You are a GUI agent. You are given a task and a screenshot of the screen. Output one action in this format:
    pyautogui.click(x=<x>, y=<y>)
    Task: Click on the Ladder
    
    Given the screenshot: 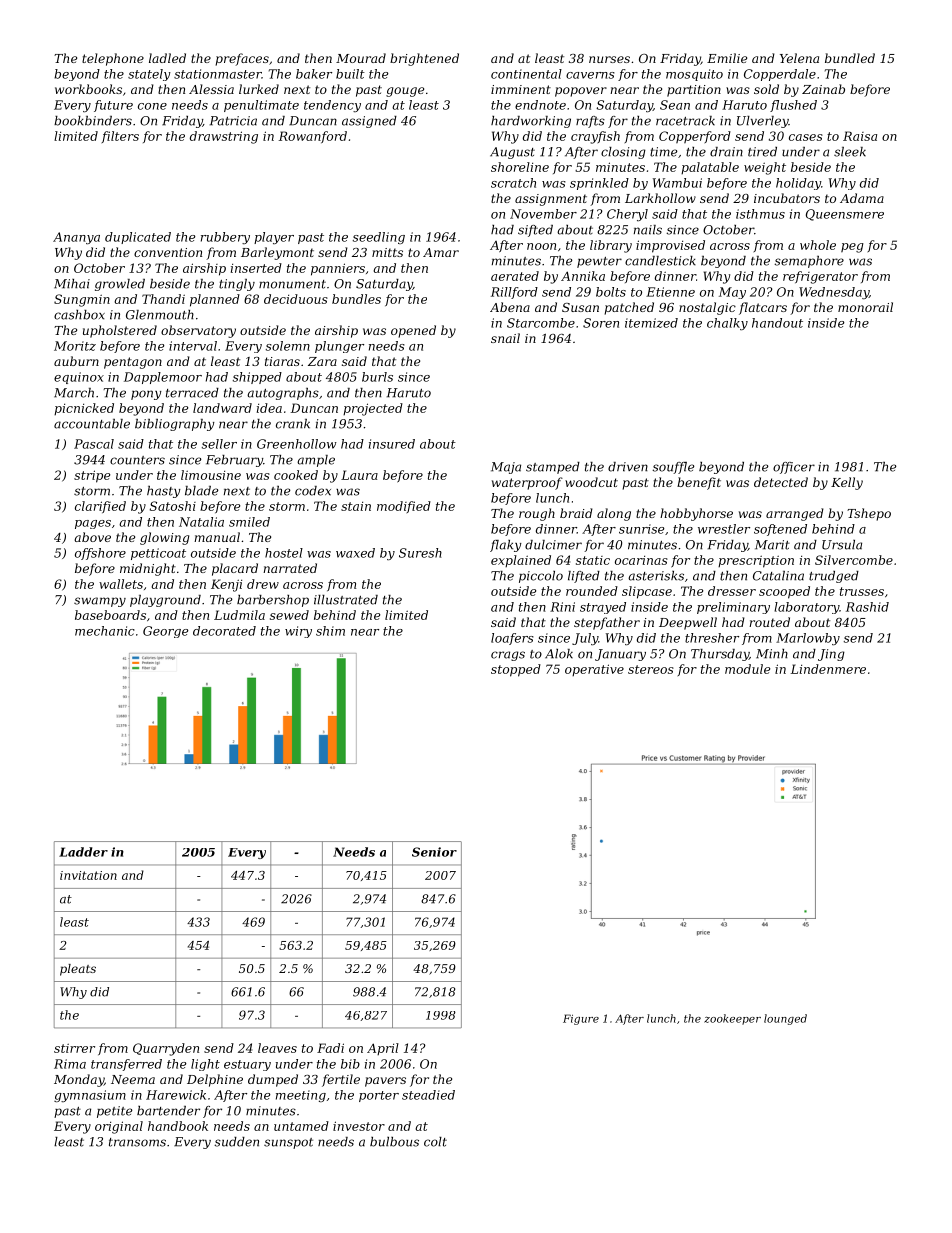 What is the action you would take?
    pyautogui.click(x=83, y=852)
